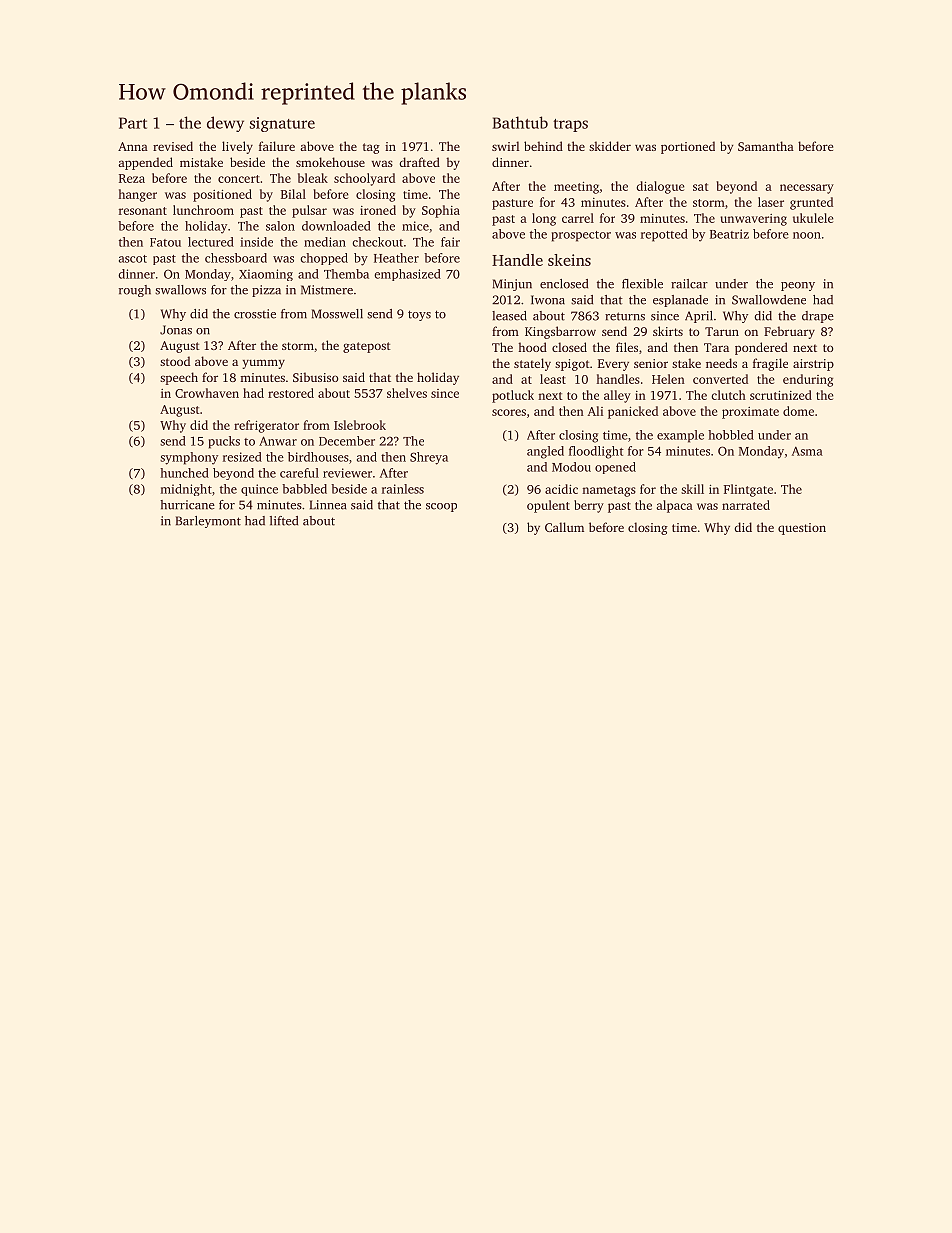  Describe the element at coordinates (642, 284) in the screenshot. I see `flexible` at that location.
